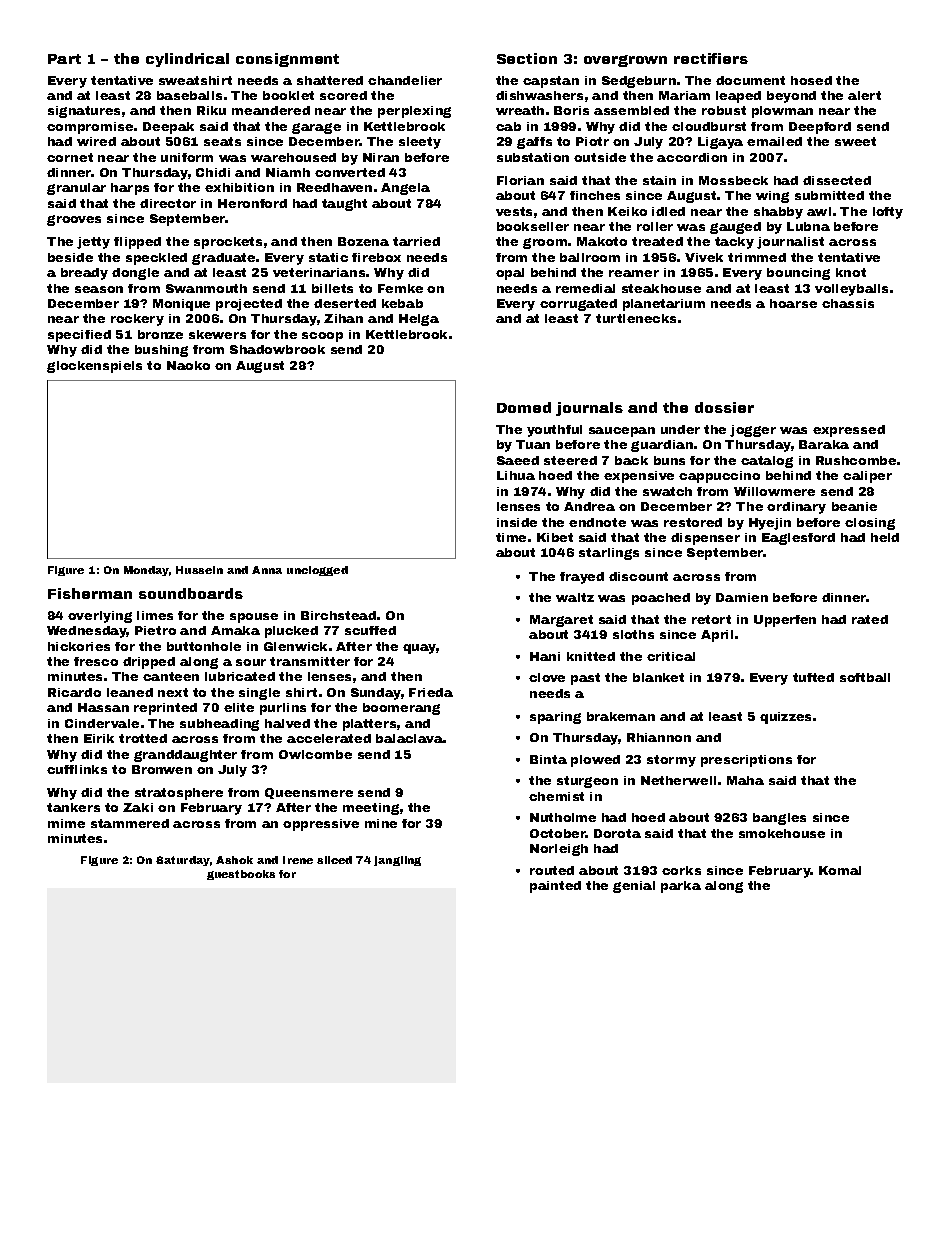 This screenshot has height=1233, width=952. What do you see at coordinates (370, 630) in the screenshot?
I see `scuffed` at bounding box center [370, 630].
